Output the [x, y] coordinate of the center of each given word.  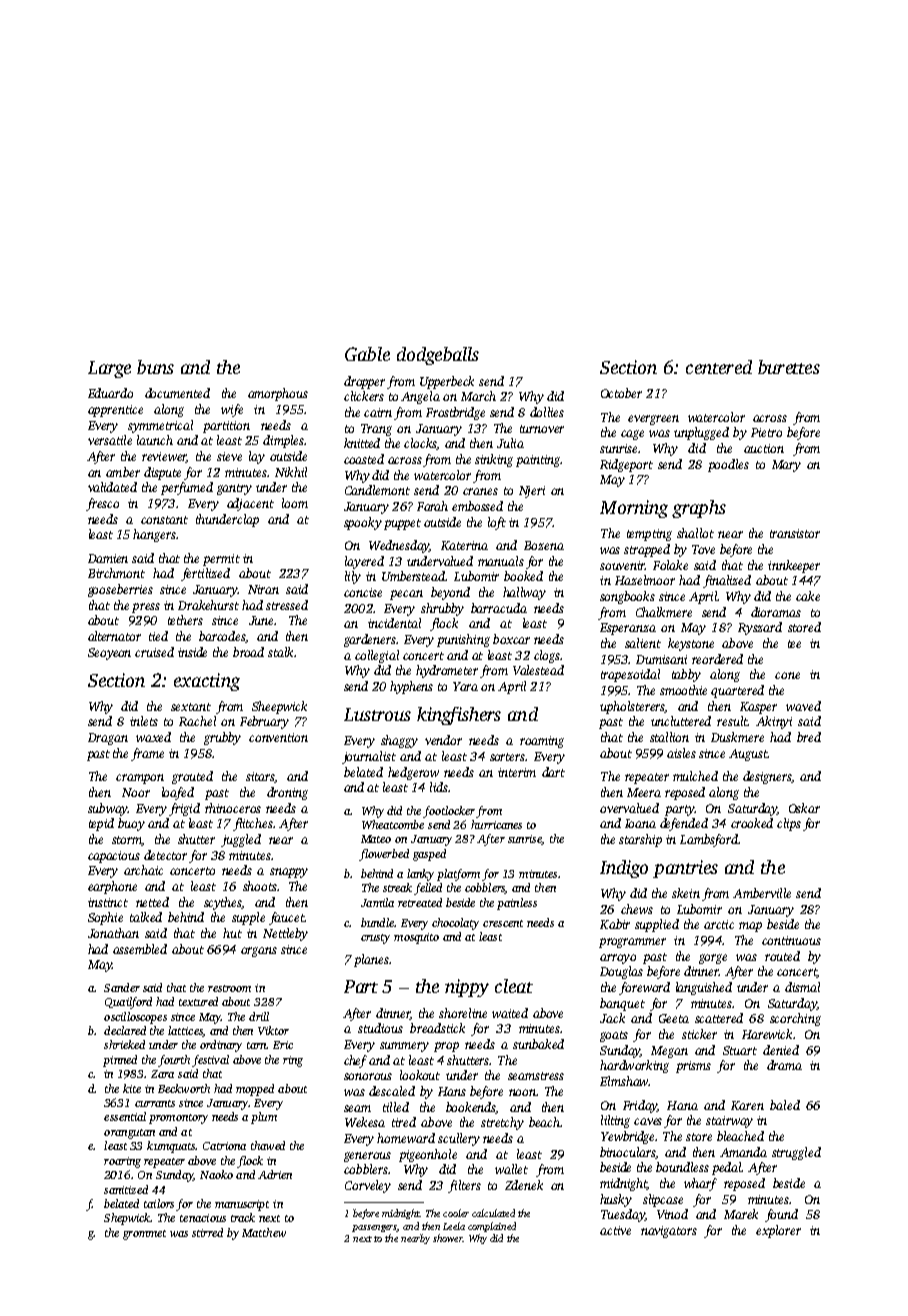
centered [719, 367]
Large [109, 369]
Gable [367, 354]
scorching [795, 1019]
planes [371, 960]
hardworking [634, 1066]
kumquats [171, 1147]
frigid [184, 809]
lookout [420, 1075]
